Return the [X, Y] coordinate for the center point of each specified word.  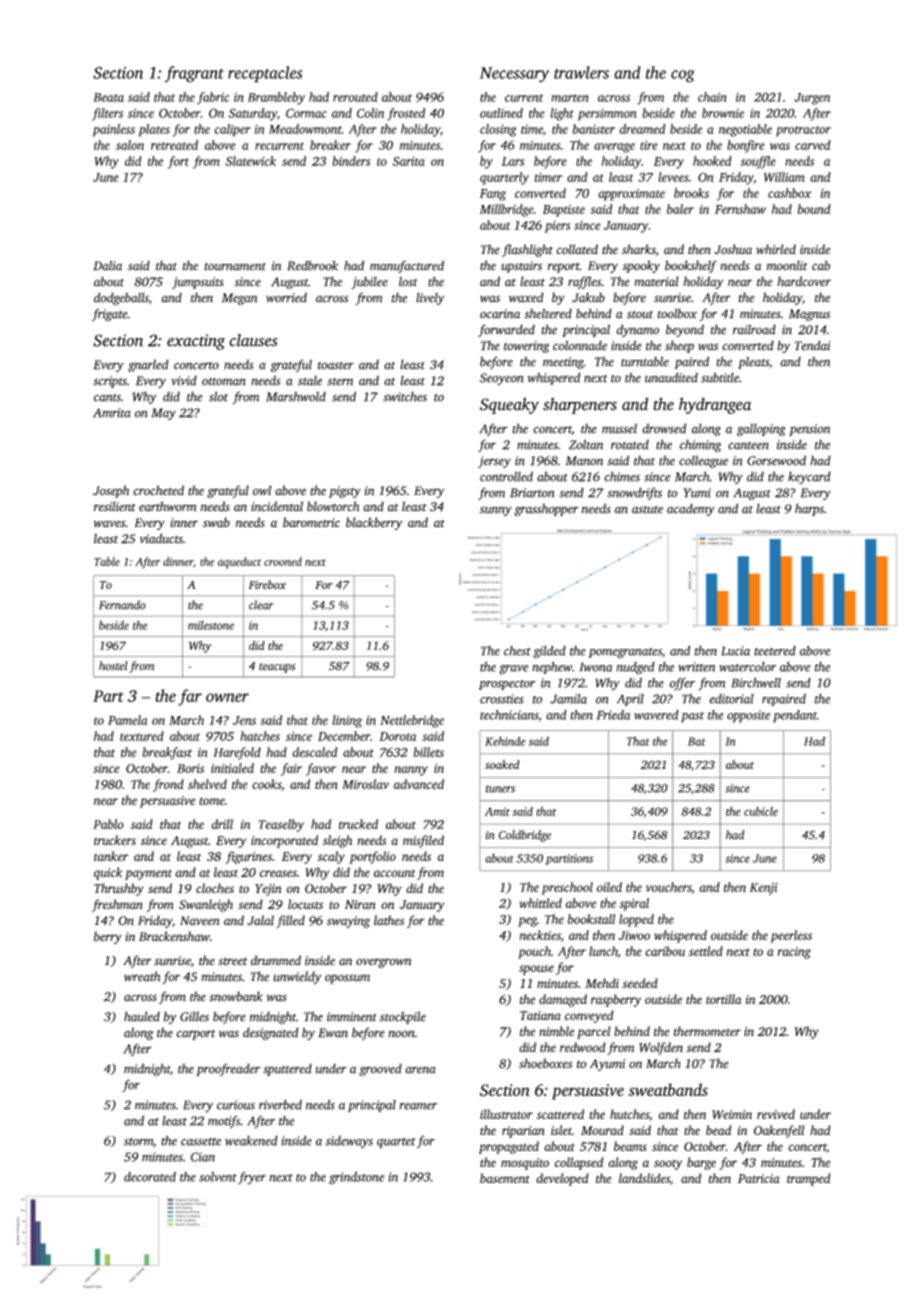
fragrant [194, 74]
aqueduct [239, 563]
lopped [636, 920]
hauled [142, 1016]
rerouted [355, 97]
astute [647, 510]
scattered [560, 1114]
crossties [502, 699]
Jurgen [812, 99]
